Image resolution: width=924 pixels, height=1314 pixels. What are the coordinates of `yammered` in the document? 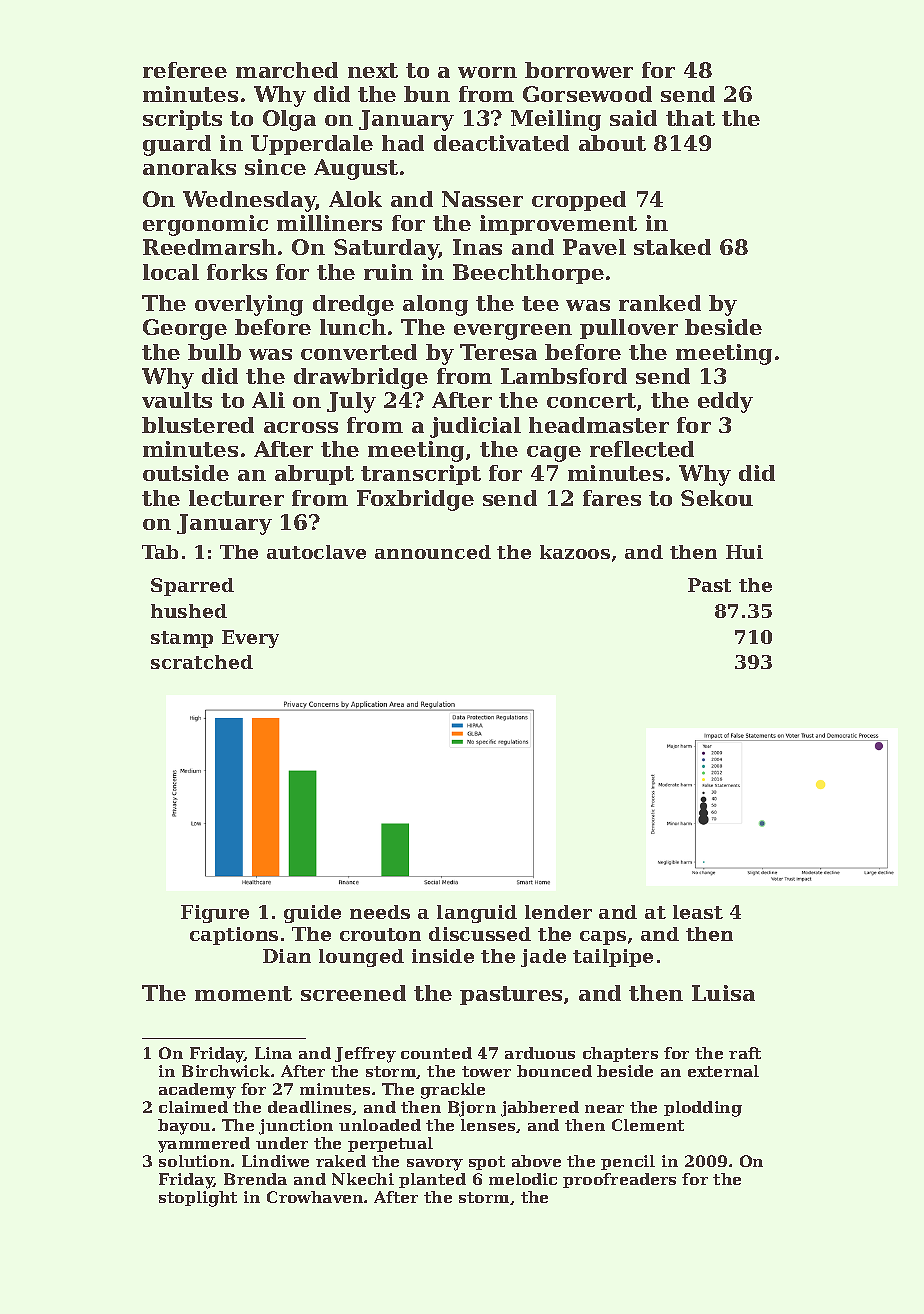 It's located at (204, 1145).
